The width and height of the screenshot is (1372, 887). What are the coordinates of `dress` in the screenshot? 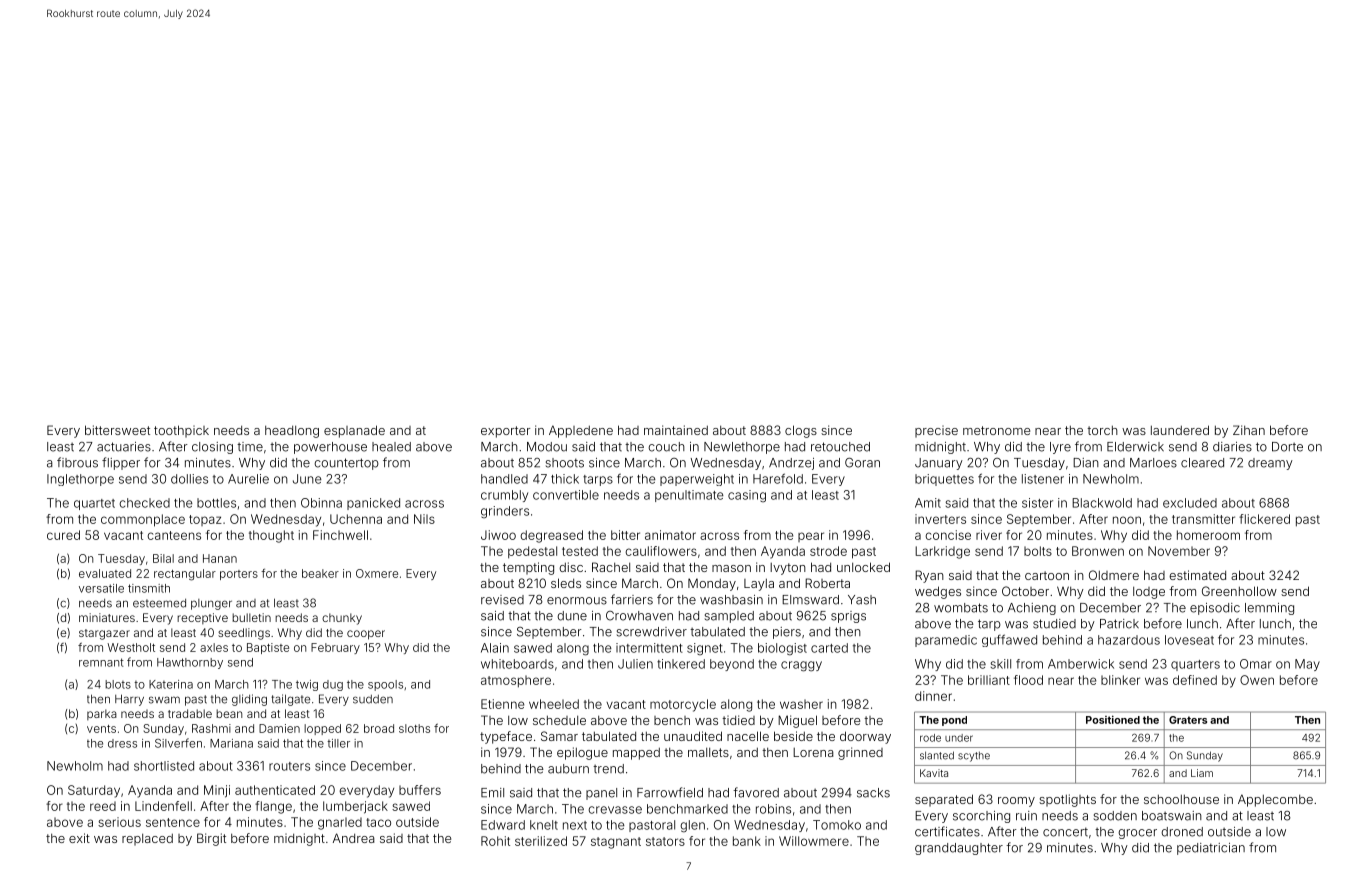 It's located at (122, 743).
